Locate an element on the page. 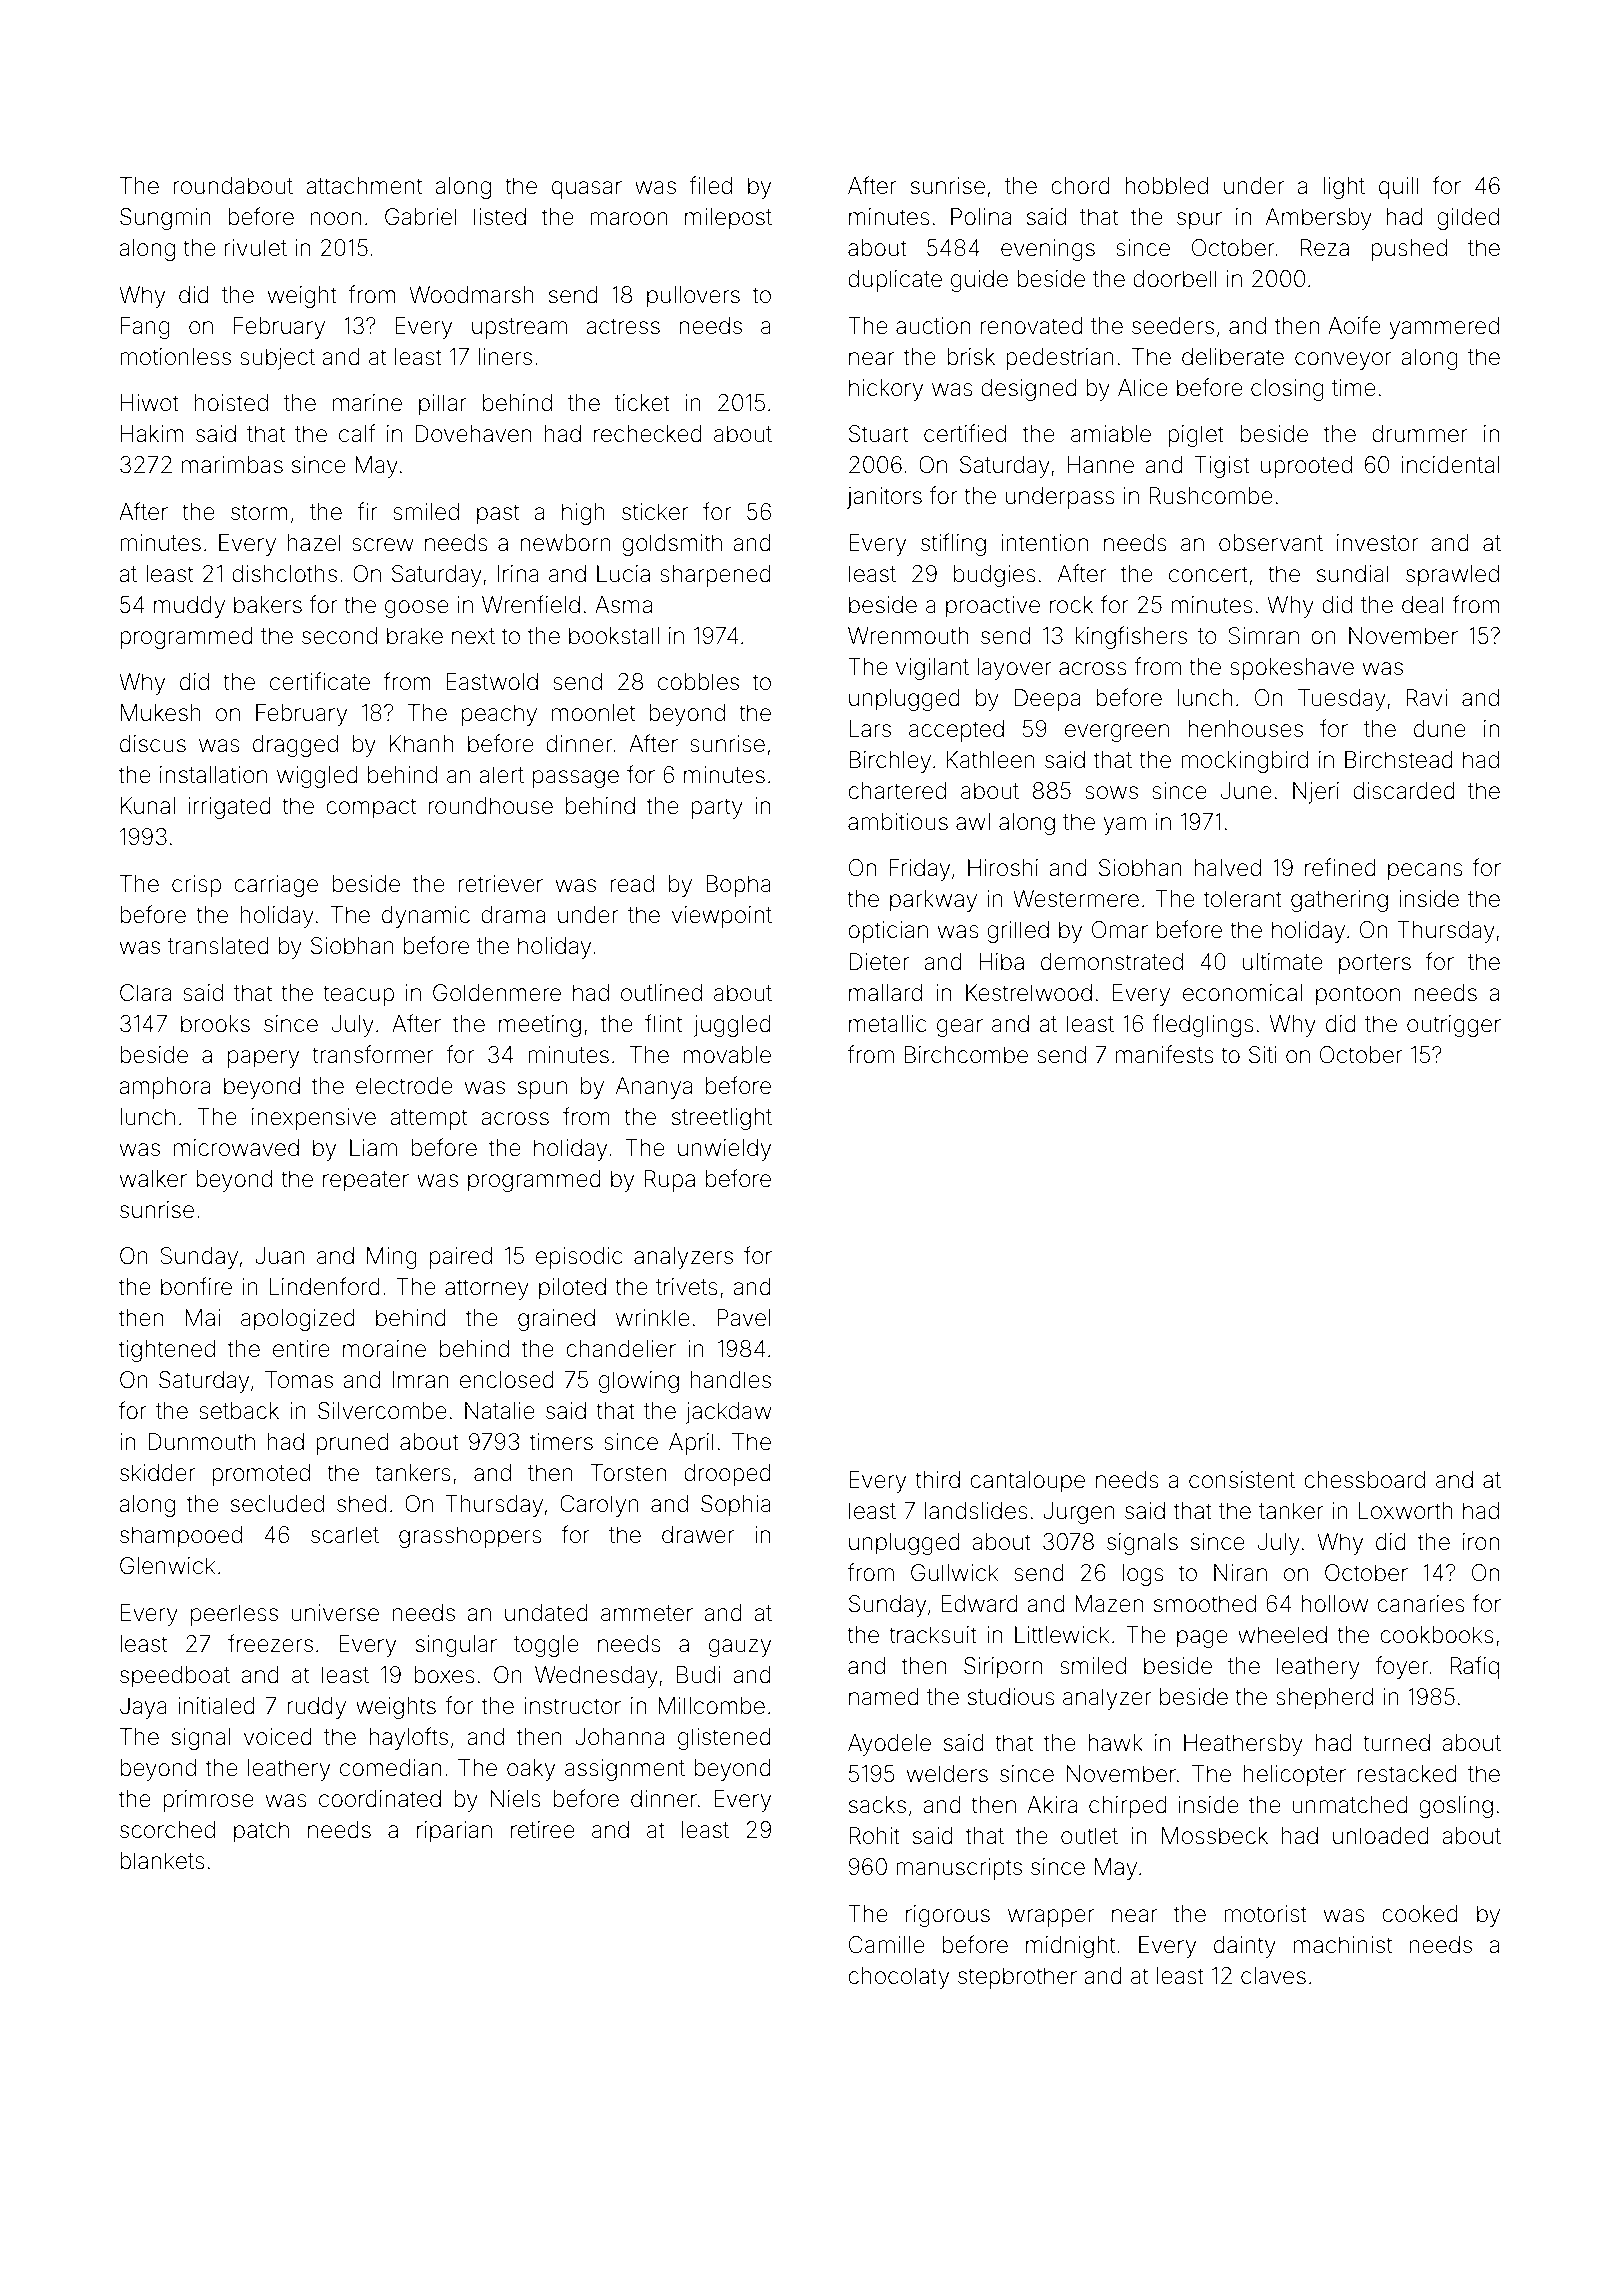 This page has width=1620, height=2292. proactive is located at coordinates (993, 607).
